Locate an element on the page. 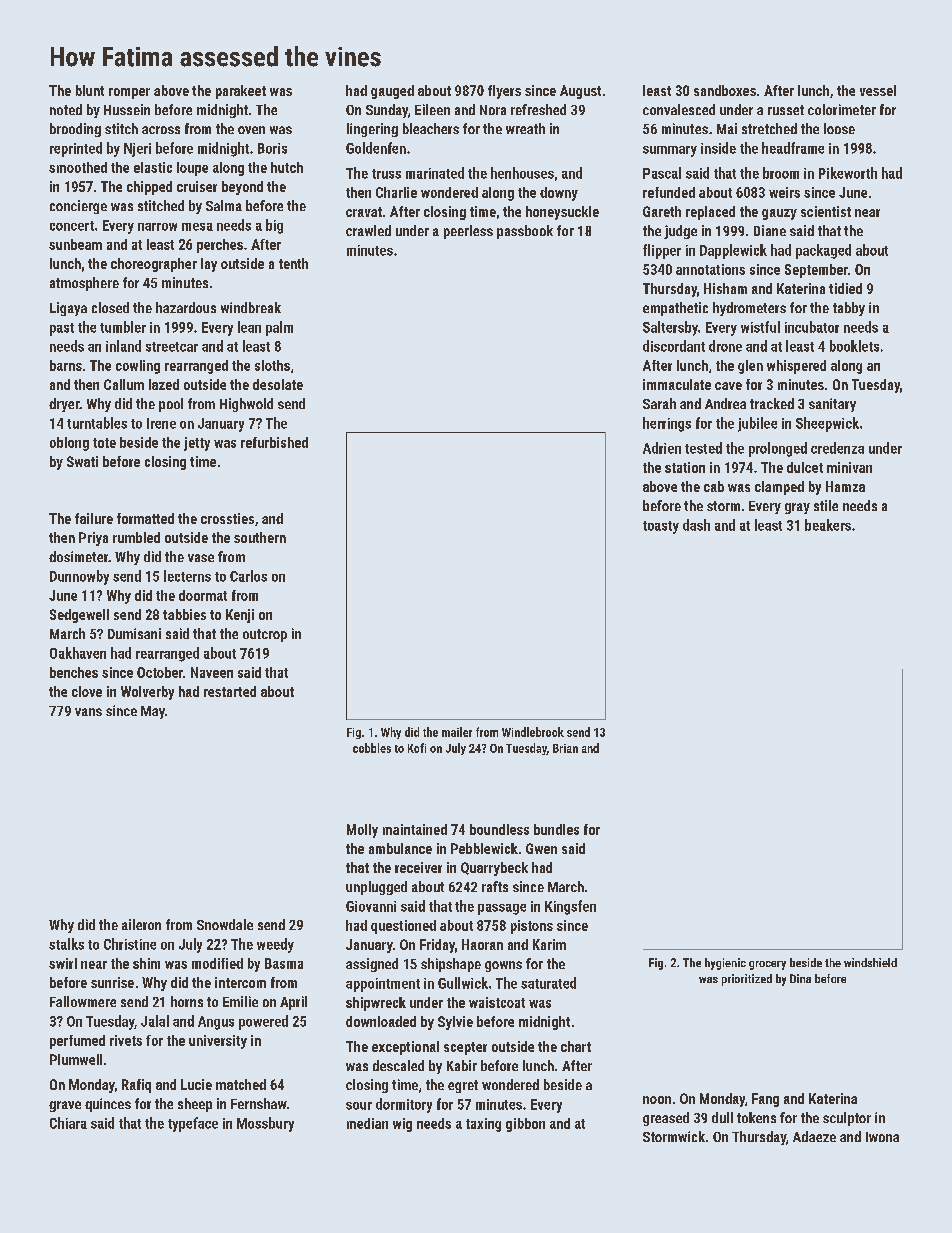 The height and width of the page is (1233, 952). atmosphere is located at coordinates (84, 284).
